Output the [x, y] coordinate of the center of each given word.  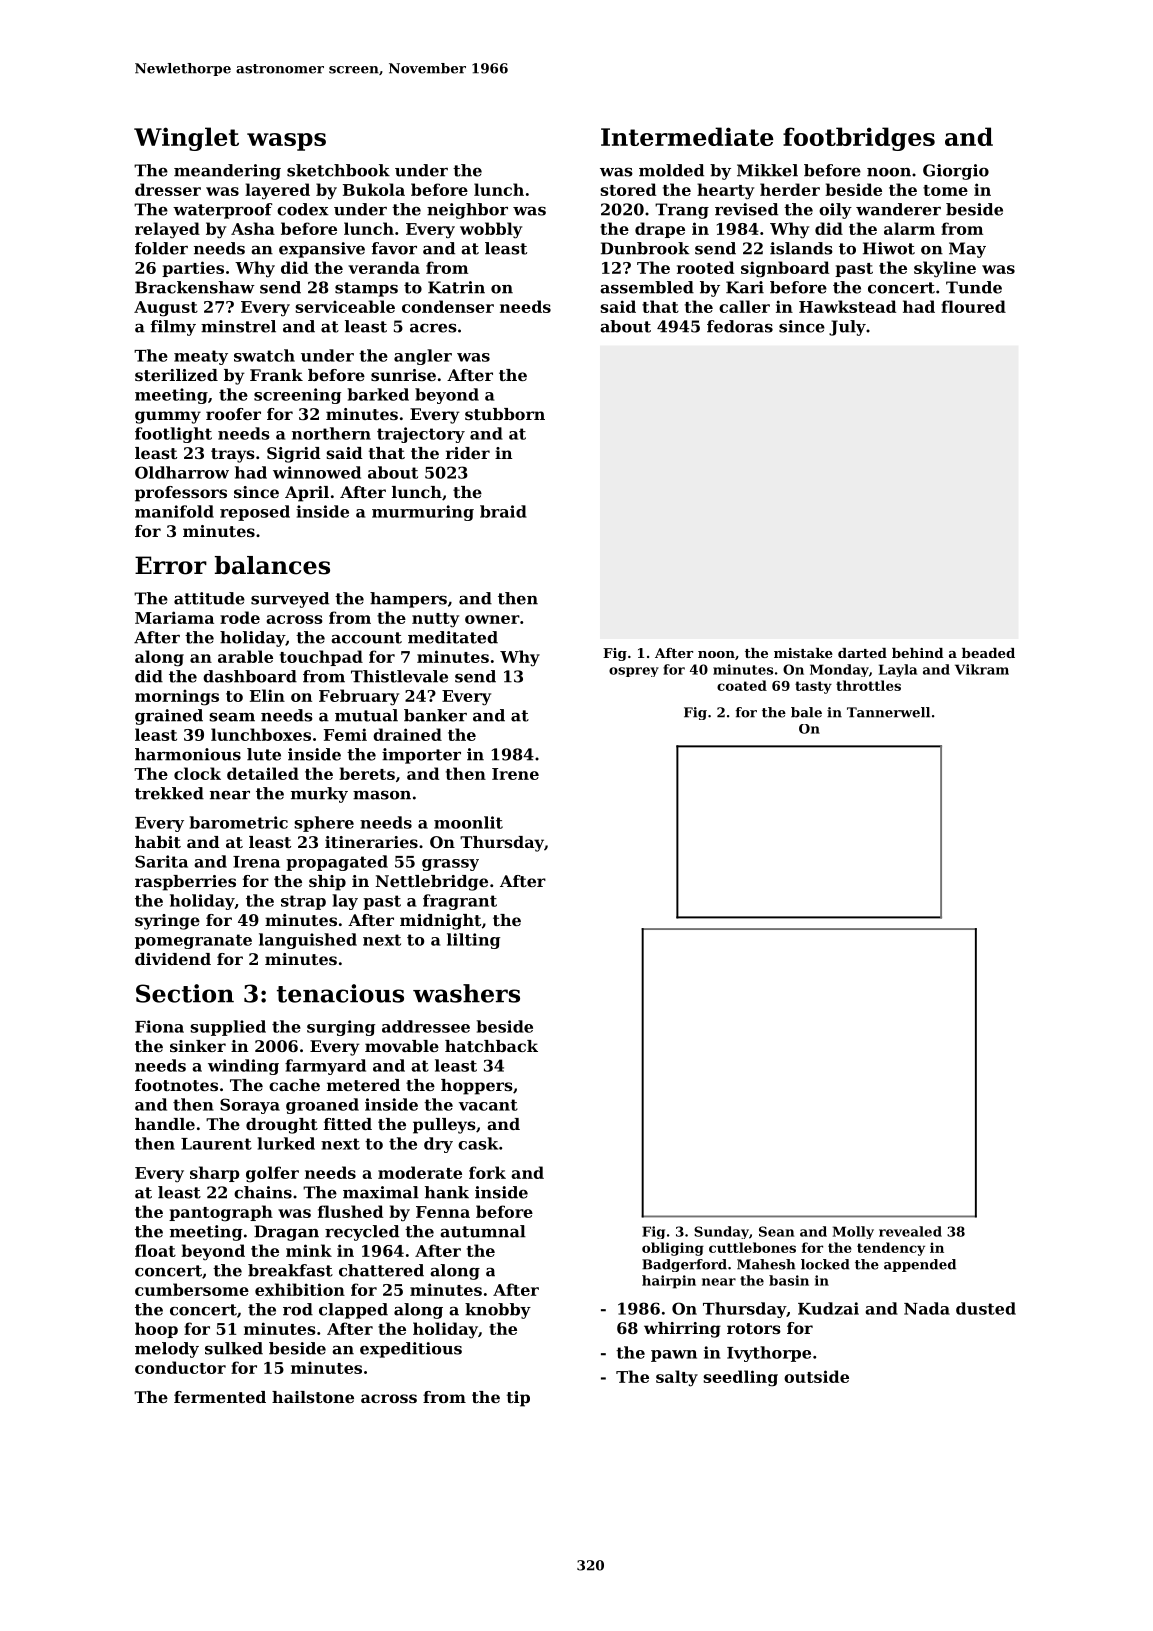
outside [816, 1376]
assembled [647, 287]
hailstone [313, 1397]
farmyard [325, 1067]
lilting [473, 941]
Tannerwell [888, 712]
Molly [853, 1232]
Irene [515, 774]
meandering [227, 172]
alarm [909, 228]
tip [518, 1399]
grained [169, 717]
